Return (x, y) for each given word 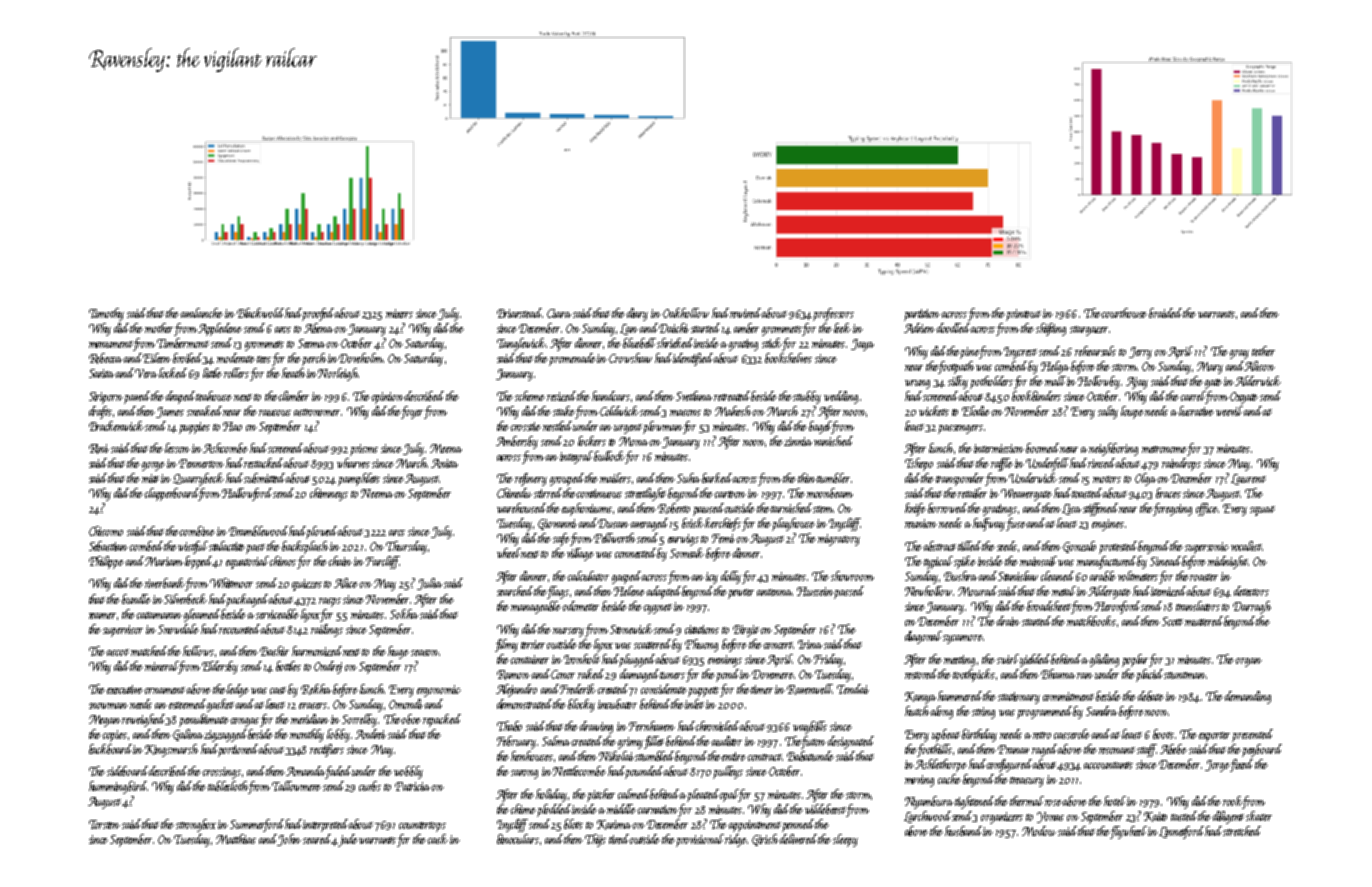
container (530, 659)
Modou (1039, 831)
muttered (1204, 621)
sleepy (845, 840)
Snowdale (178, 629)
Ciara (559, 313)
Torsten (104, 824)
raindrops (1181, 464)
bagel (821, 427)
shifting (1051, 329)
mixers (399, 313)
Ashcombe (225, 448)
